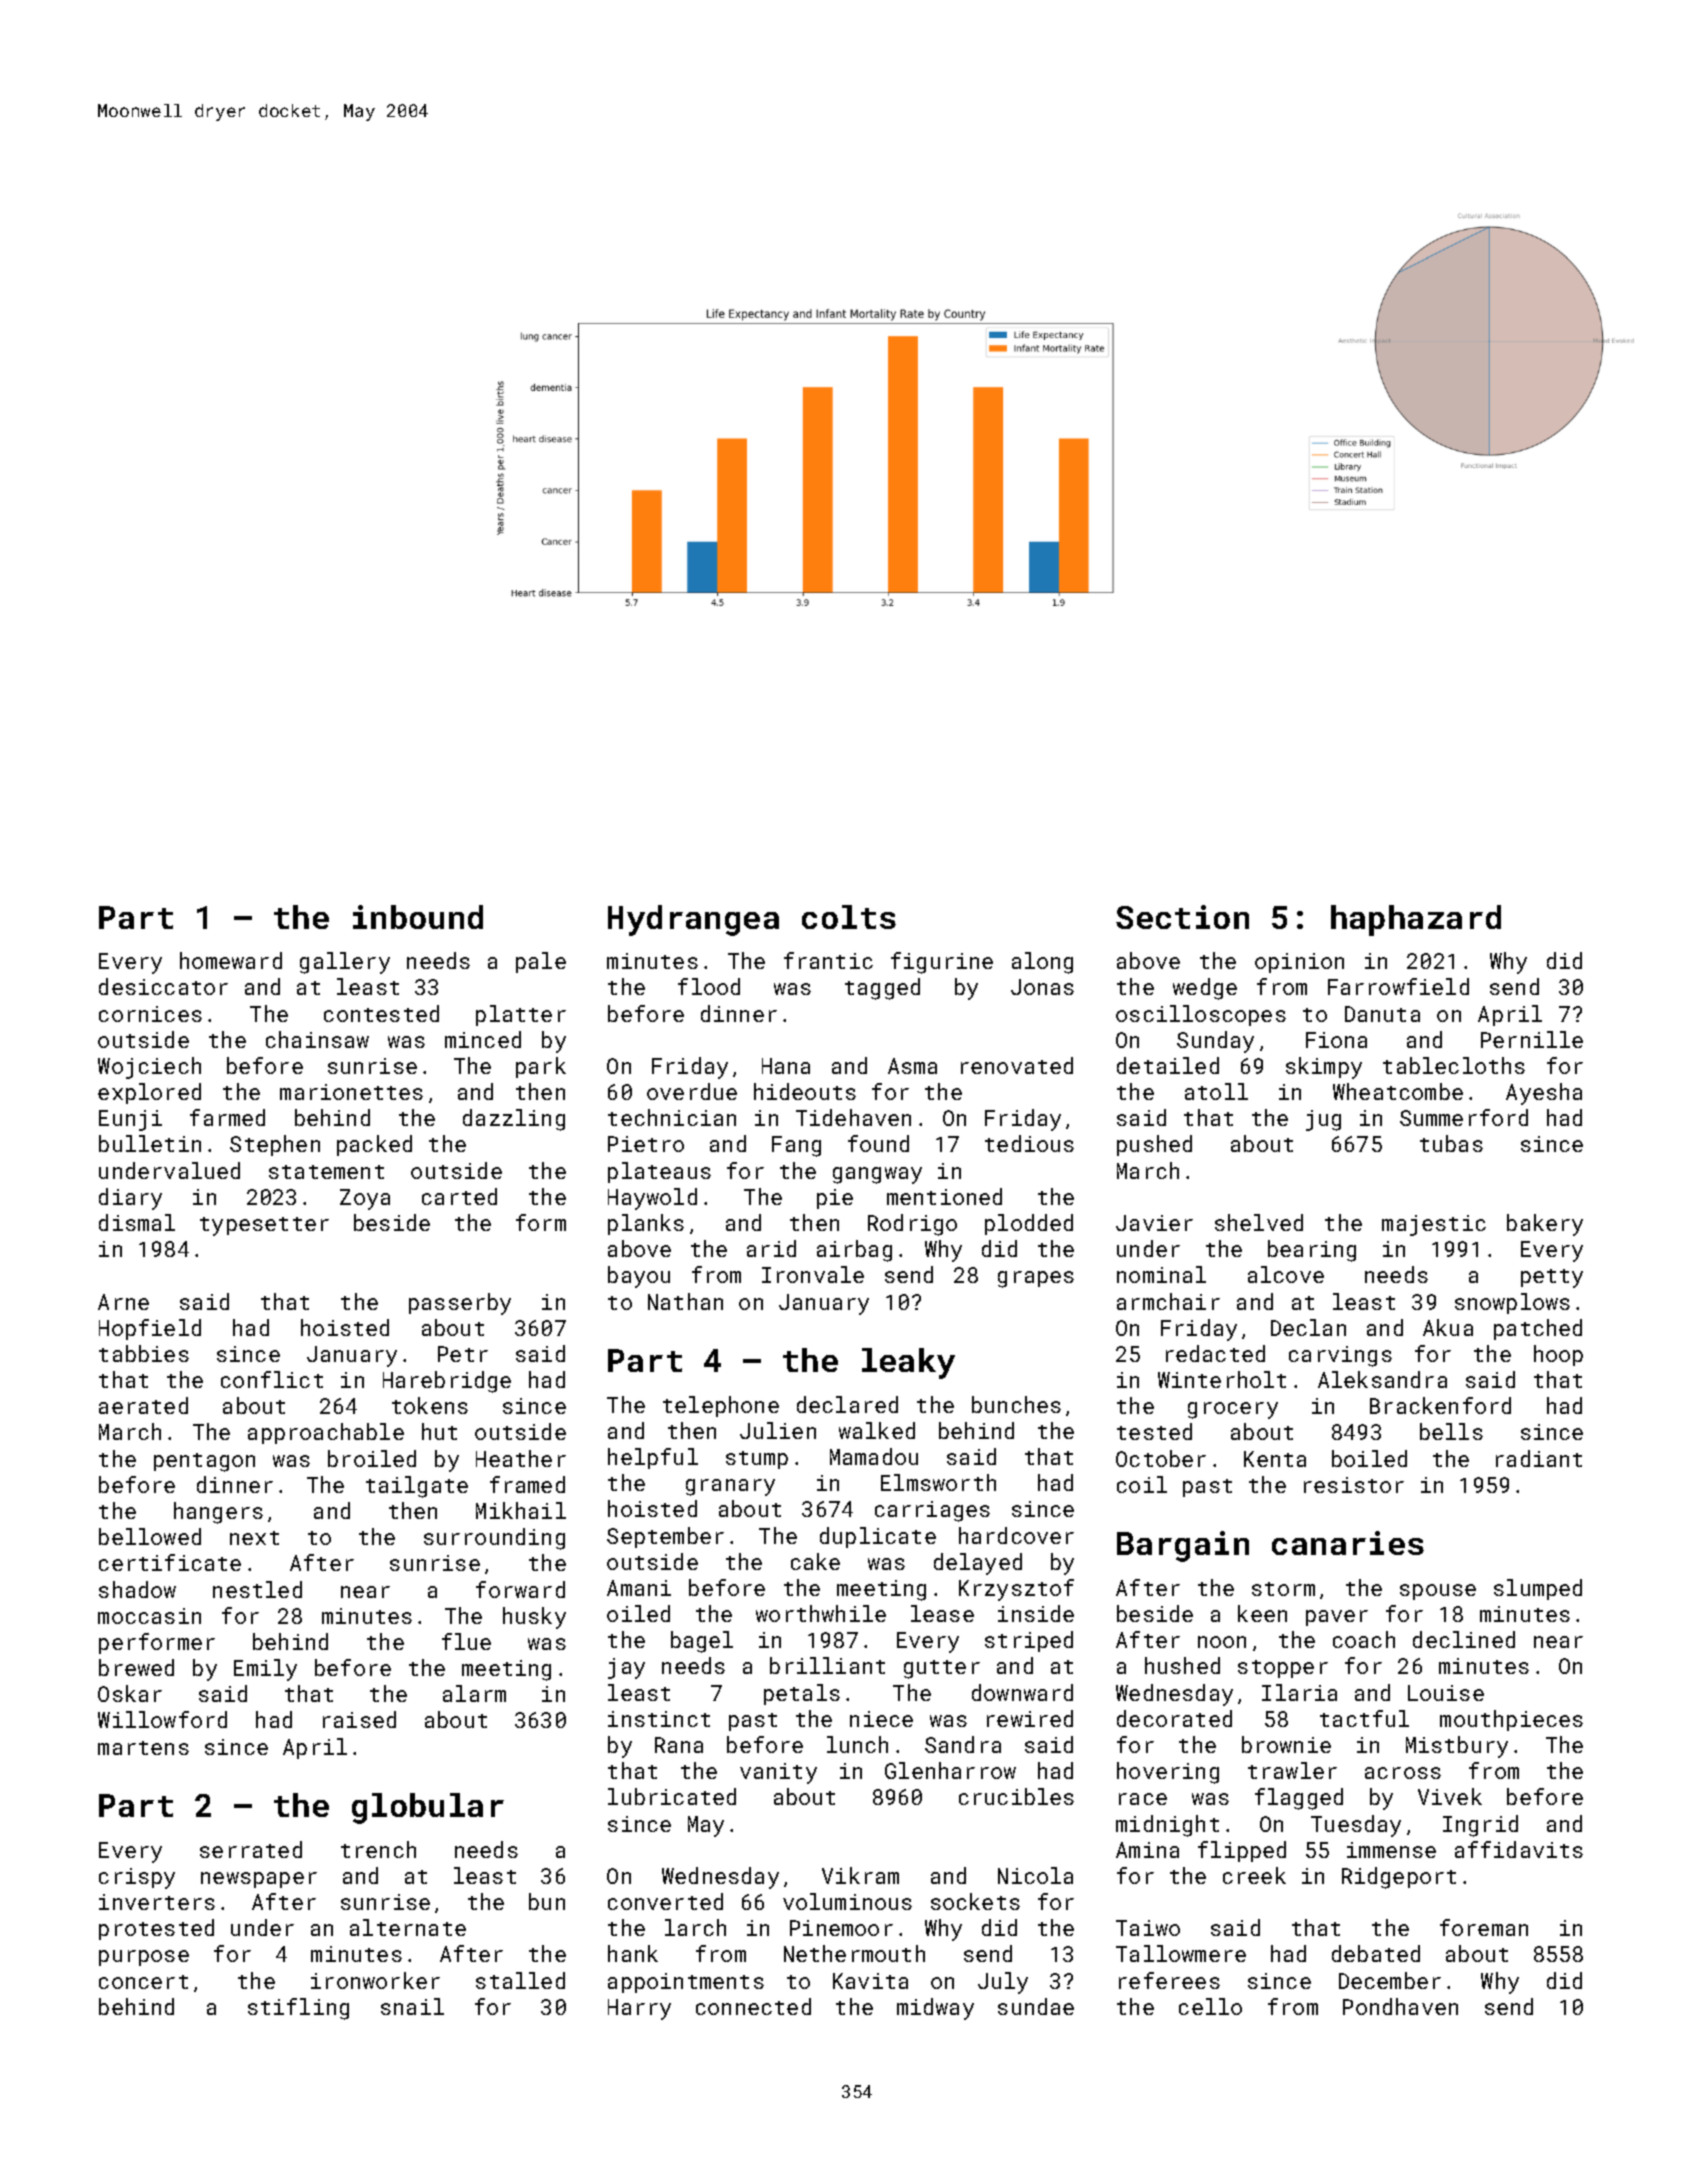 The image size is (1683, 2178). What do you see at coordinates (204, 1462) in the document?
I see `pentagon` at bounding box center [204, 1462].
